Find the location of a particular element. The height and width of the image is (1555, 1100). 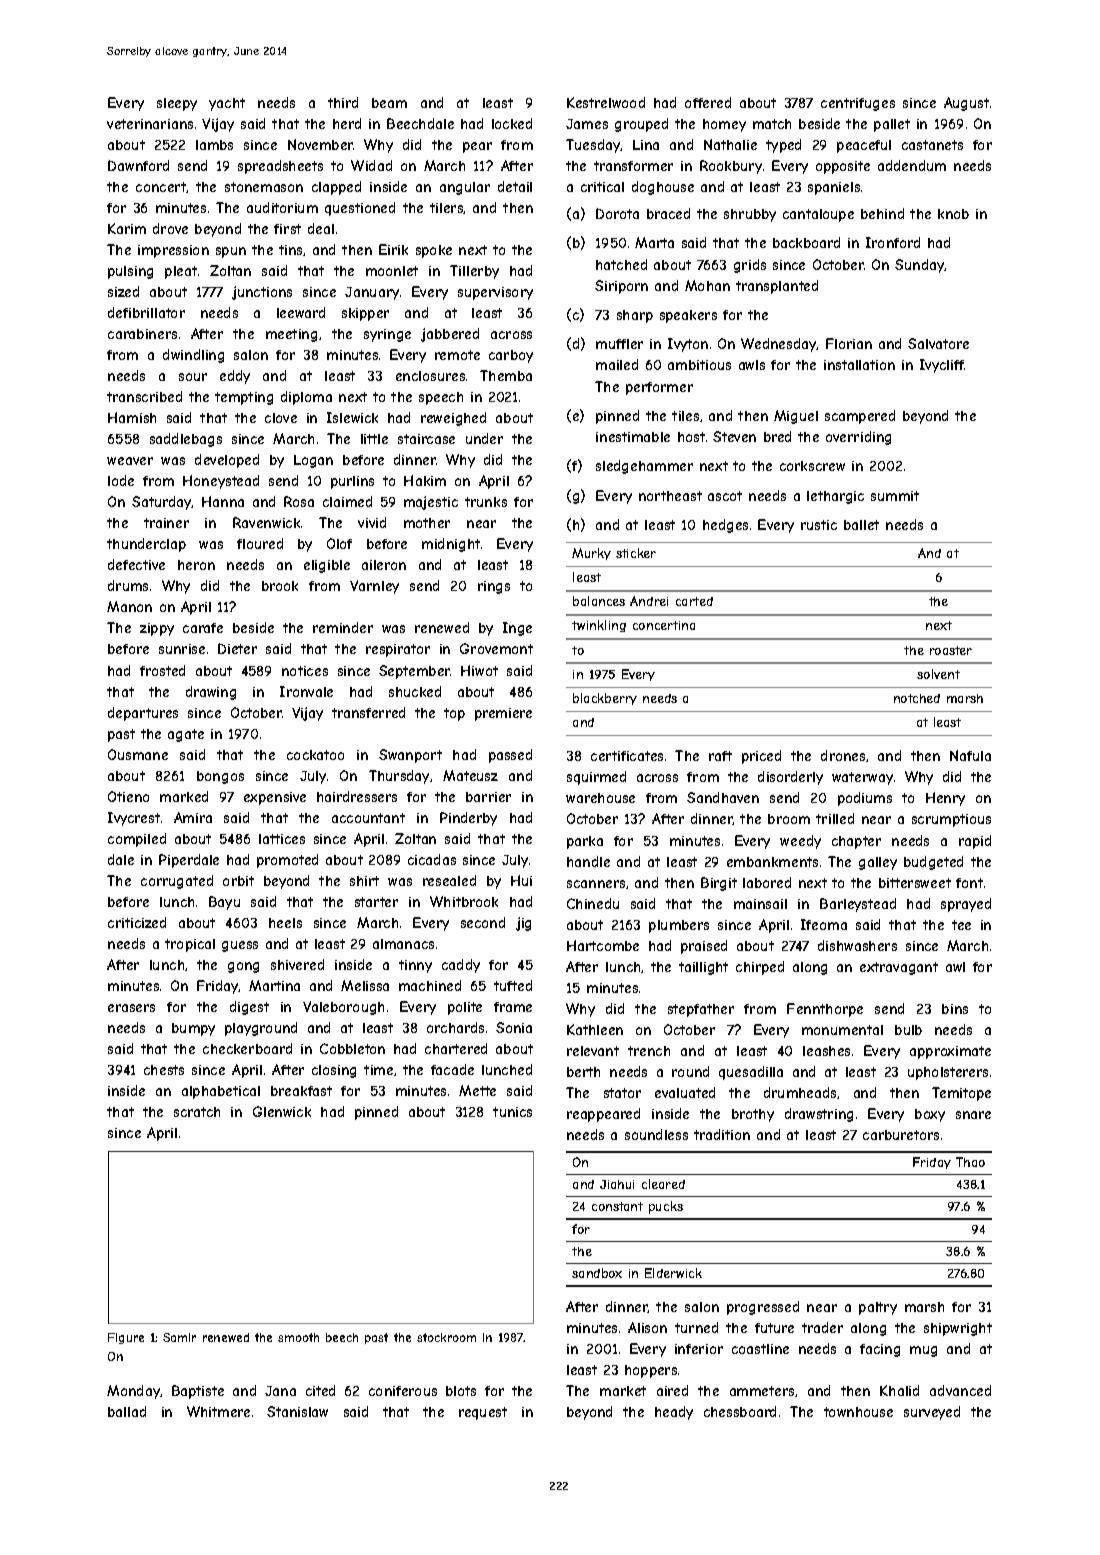

Henry is located at coordinates (945, 799).
